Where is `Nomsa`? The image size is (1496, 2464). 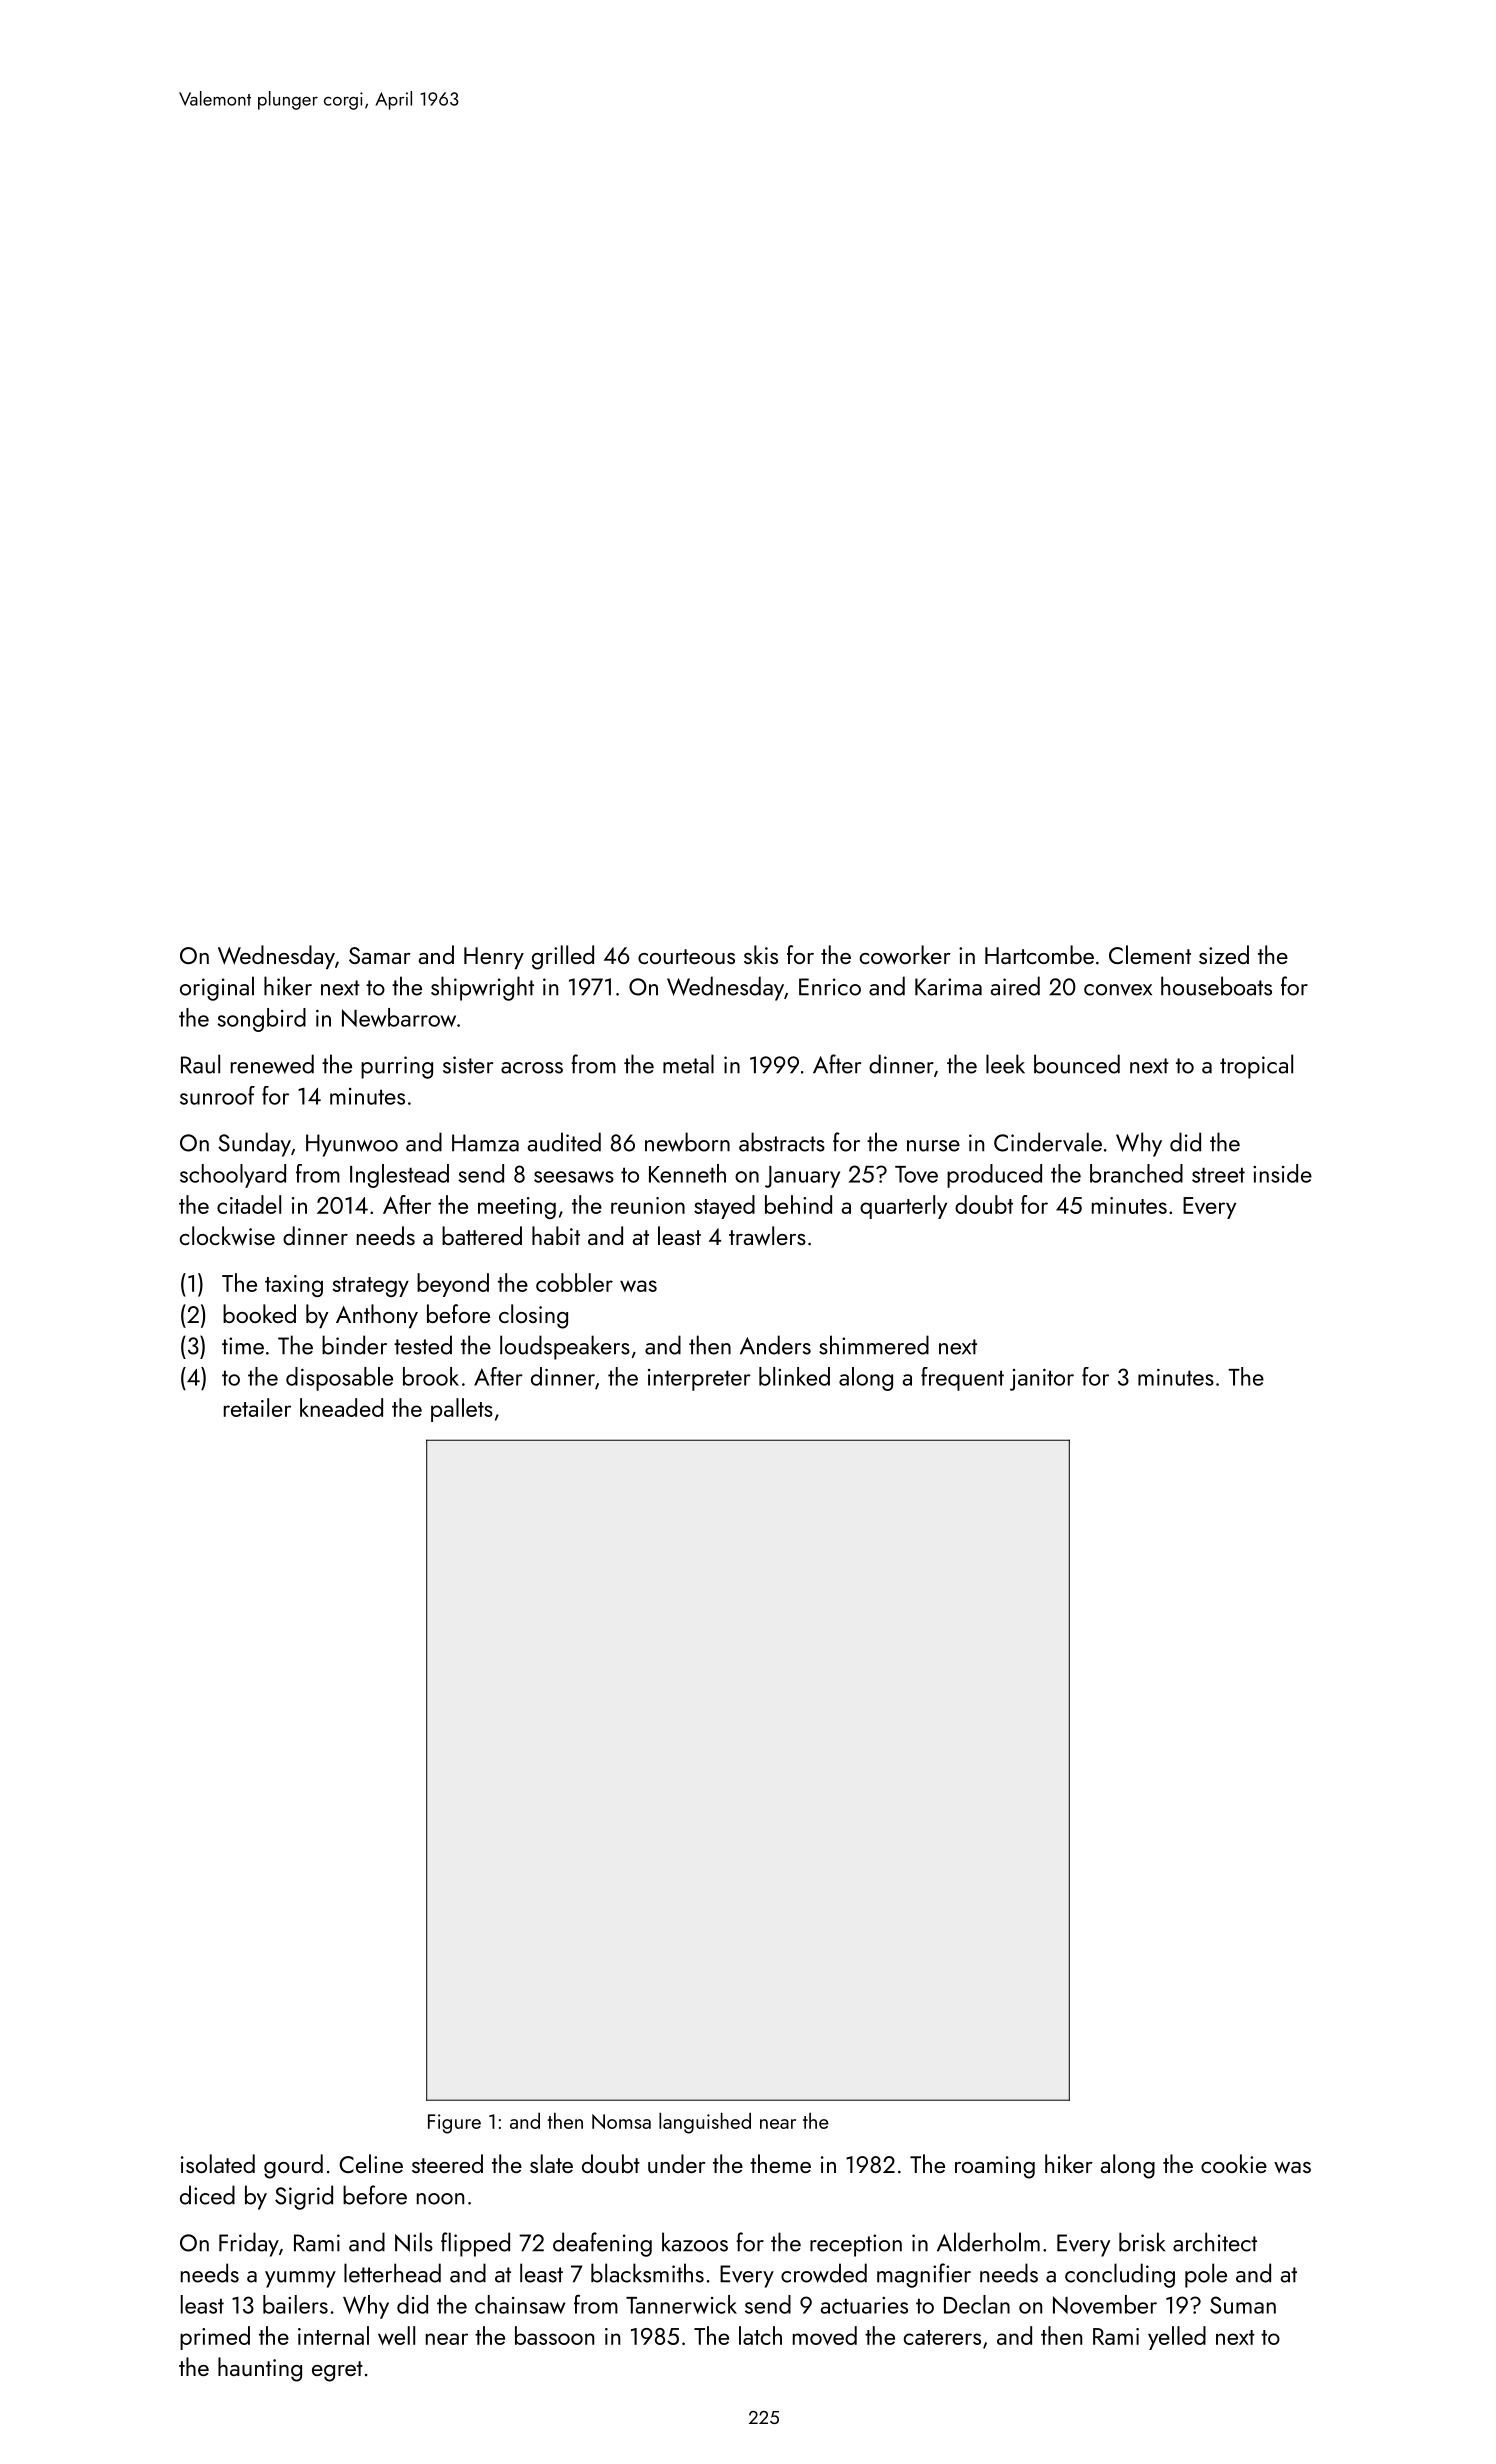
Nomsa is located at coordinates (621, 2121).
